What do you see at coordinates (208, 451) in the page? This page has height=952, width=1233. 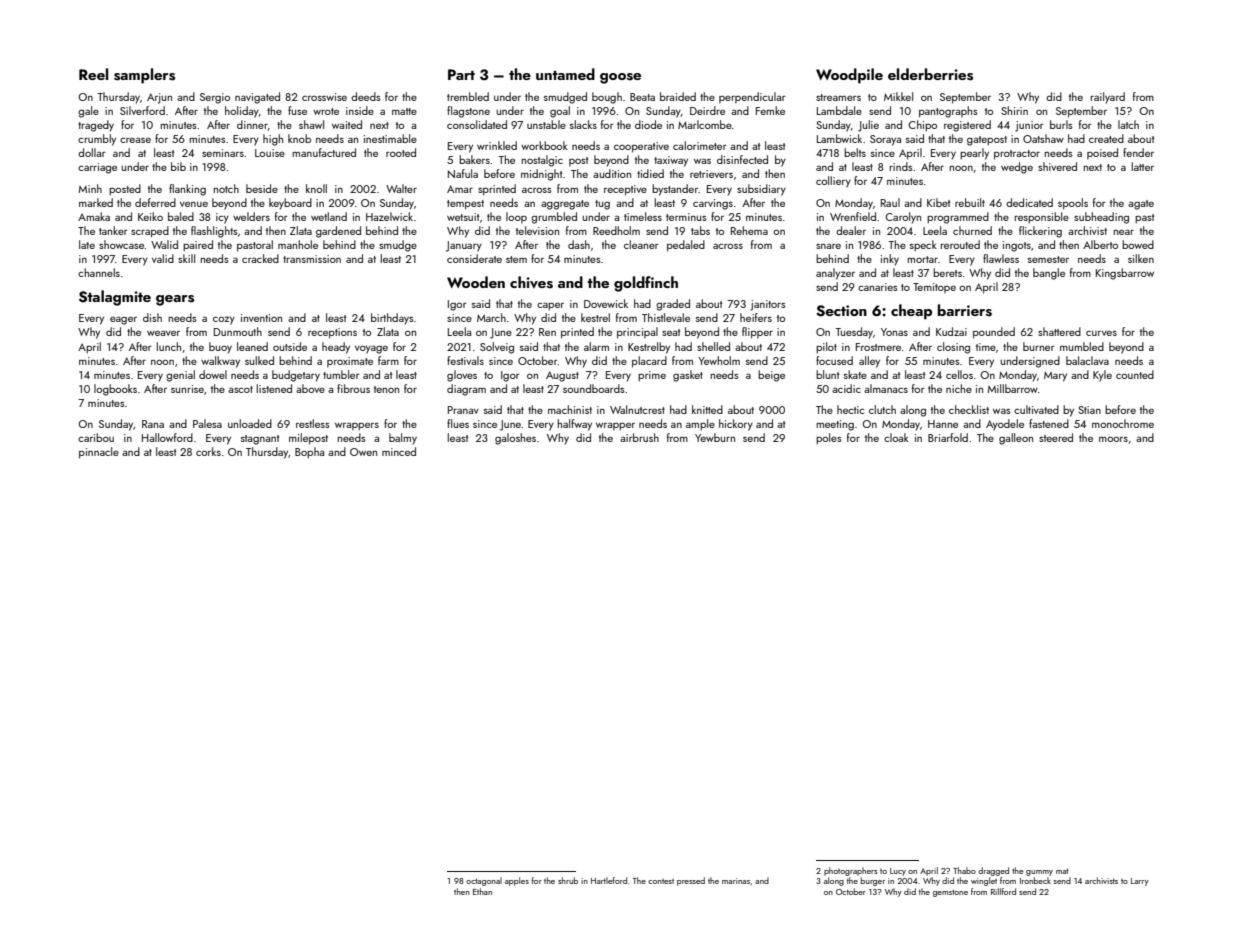 I see `corks` at bounding box center [208, 451].
